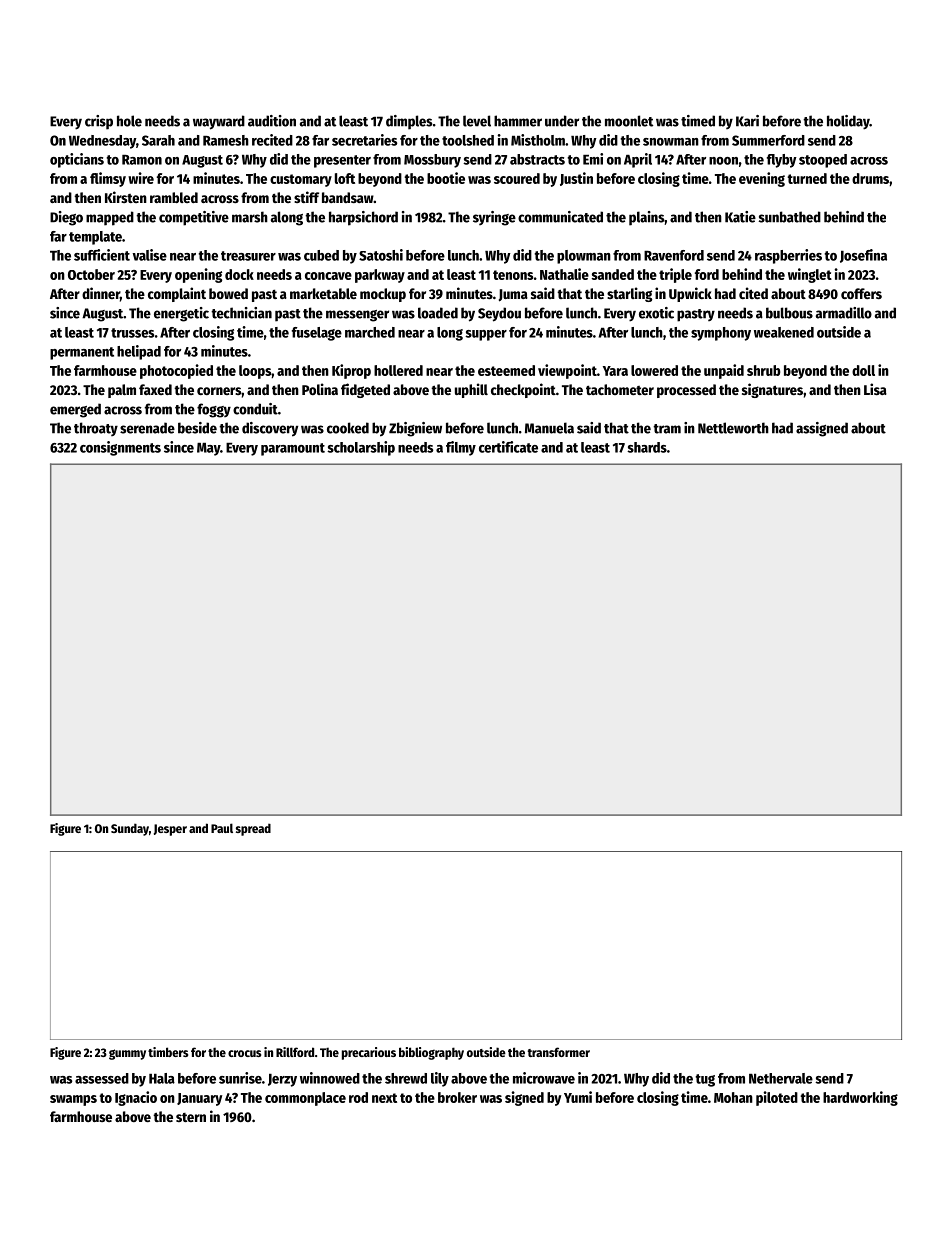  What do you see at coordinates (120, 448) in the page?
I see `consignments` at bounding box center [120, 448].
